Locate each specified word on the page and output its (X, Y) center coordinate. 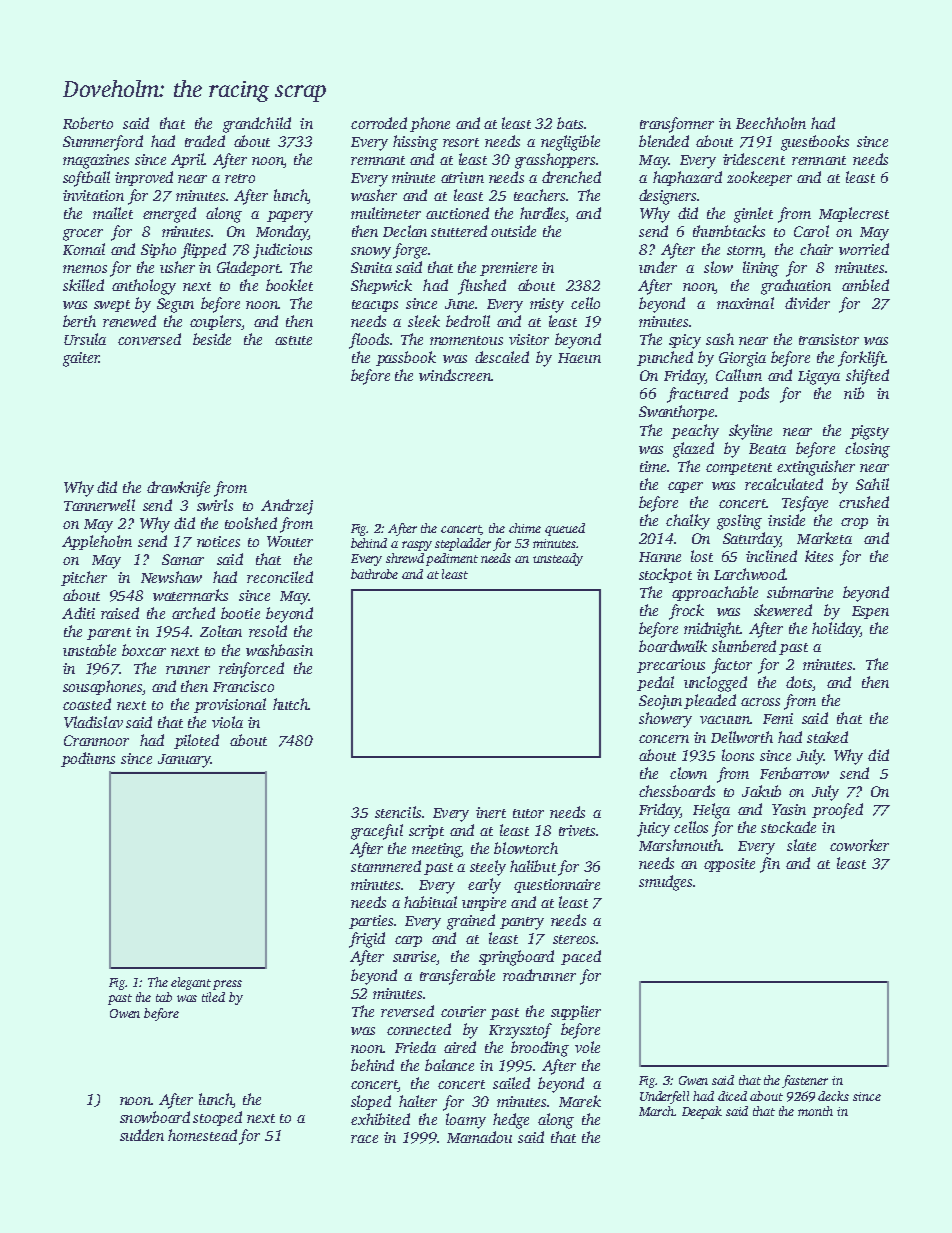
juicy (653, 829)
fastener (805, 1081)
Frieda (415, 1047)
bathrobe (374, 574)
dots (799, 682)
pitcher (84, 578)
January (184, 761)
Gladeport (248, 268)
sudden (142, 1135)
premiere (508, 269)
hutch (291, 704)
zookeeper (759, 178)
